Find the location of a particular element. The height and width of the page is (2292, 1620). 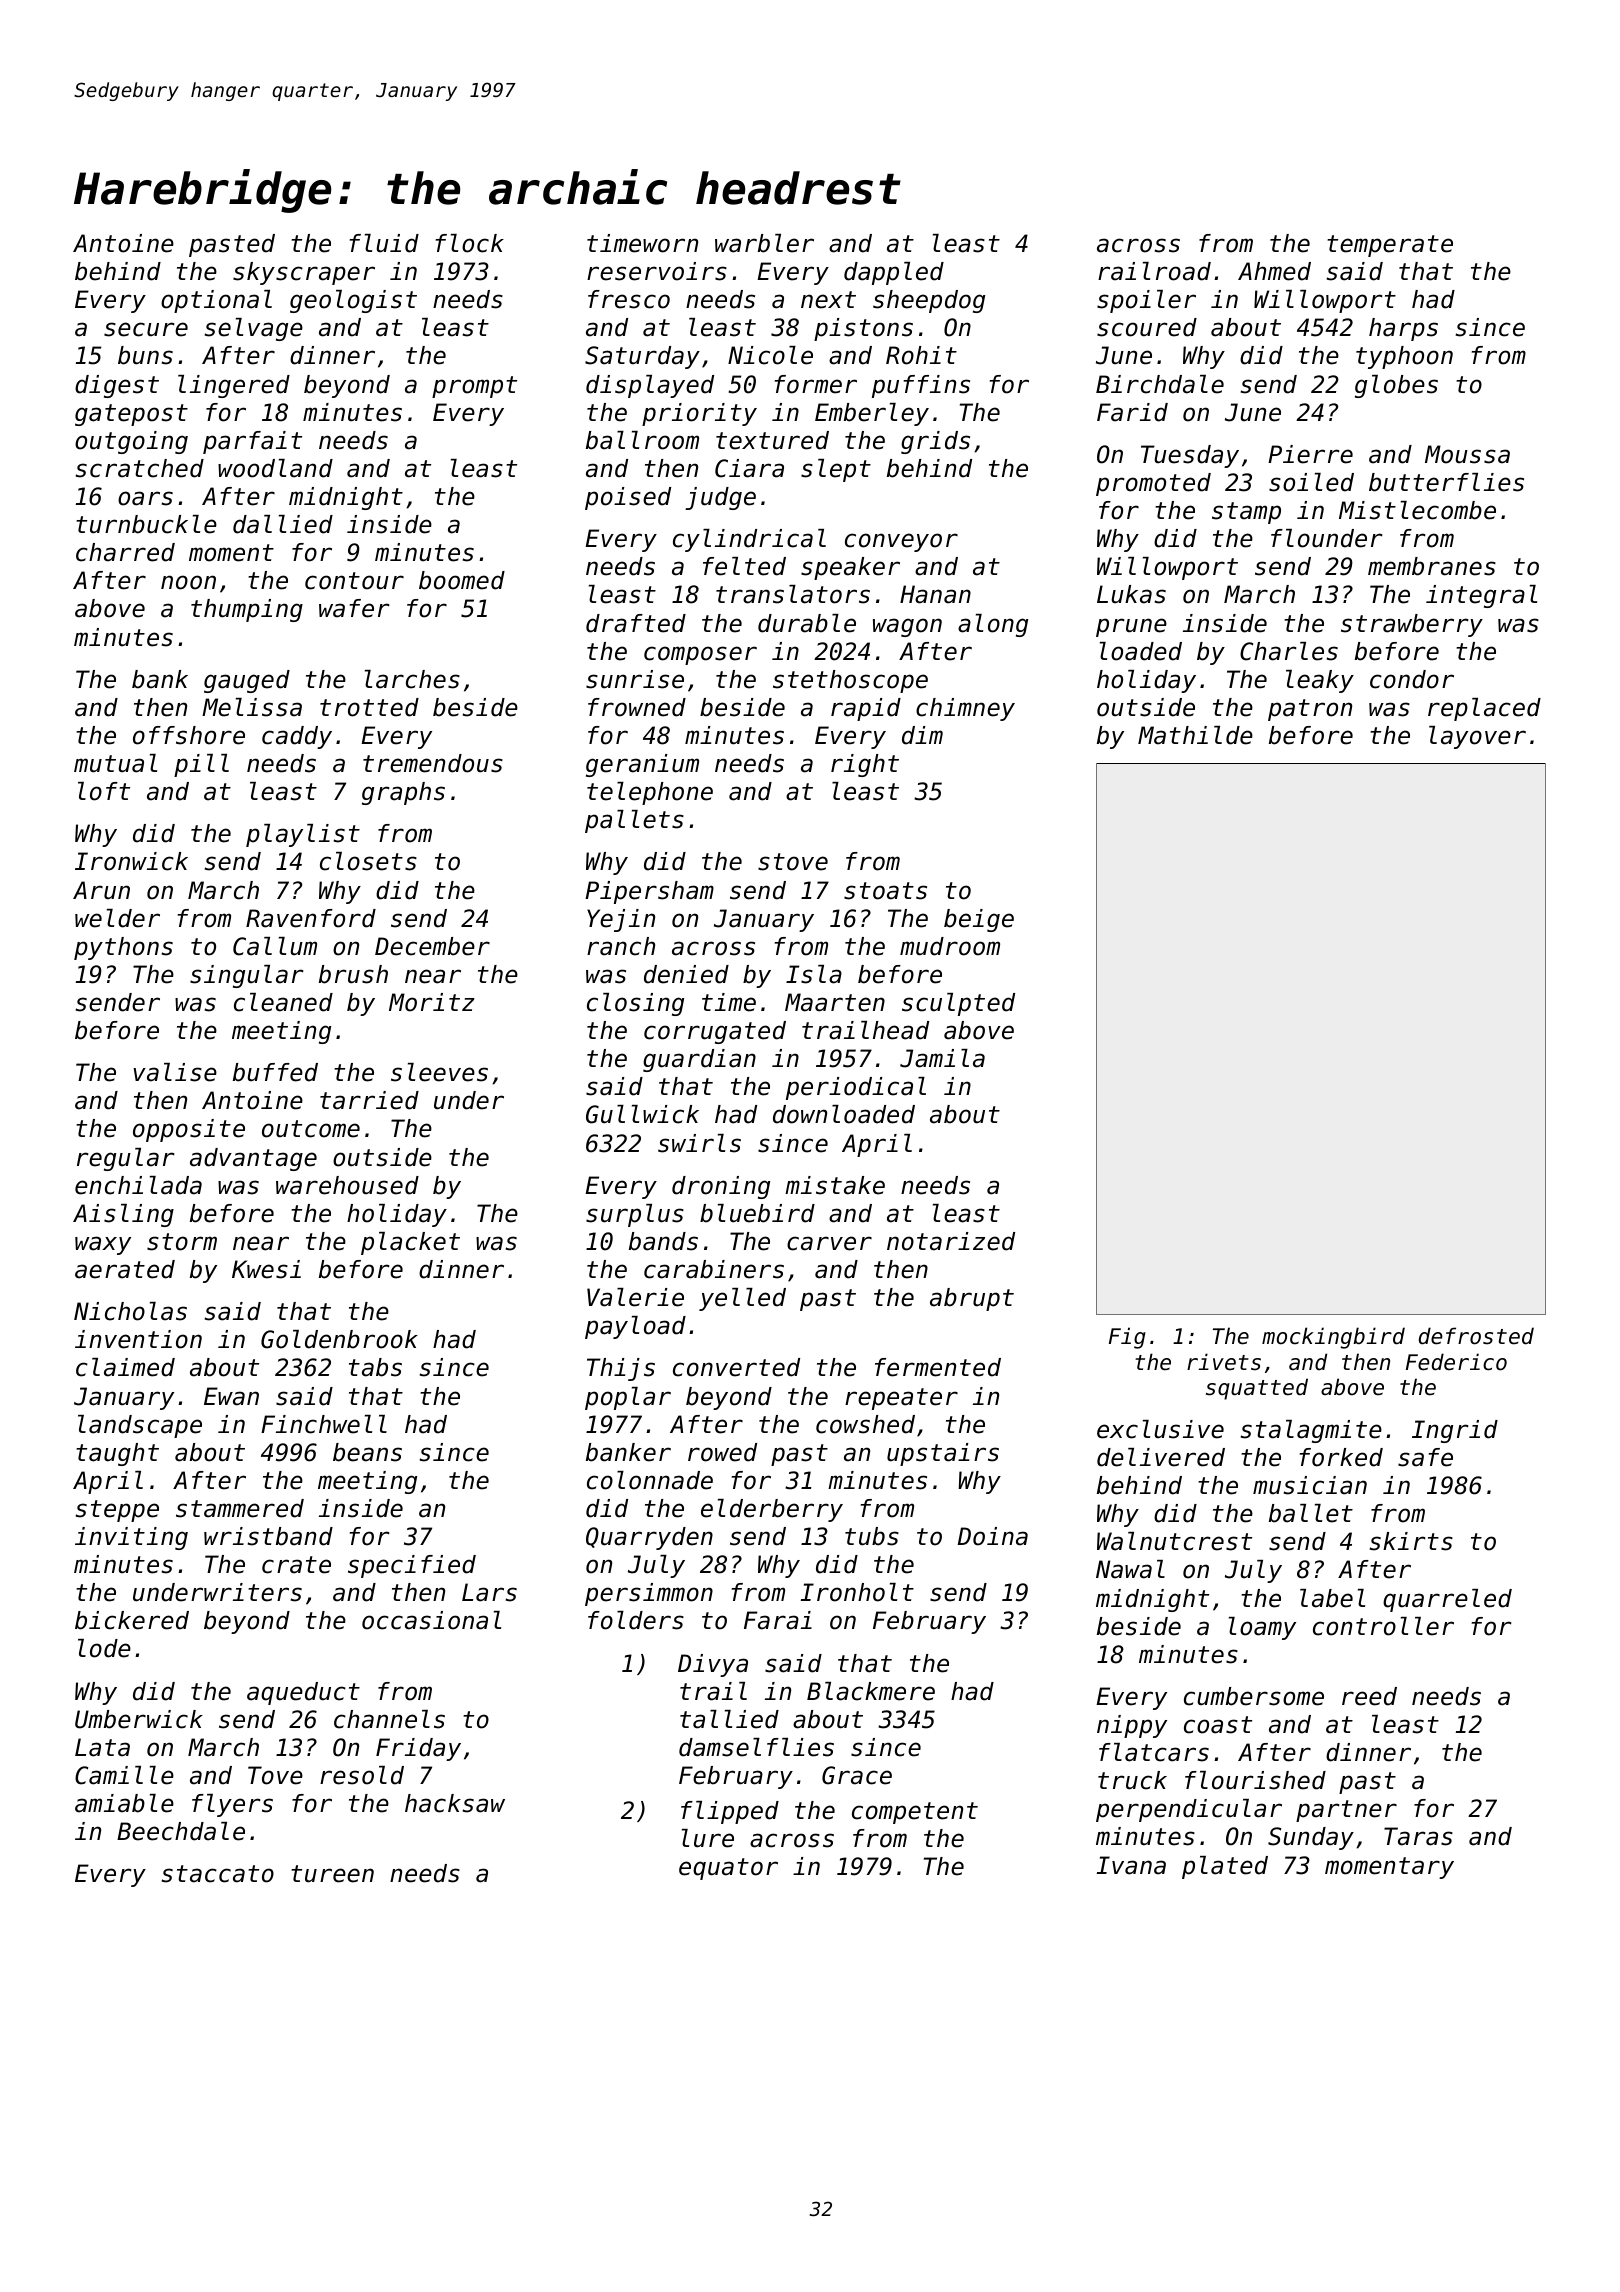

sleeves is located at coordinates (439, 1072).
